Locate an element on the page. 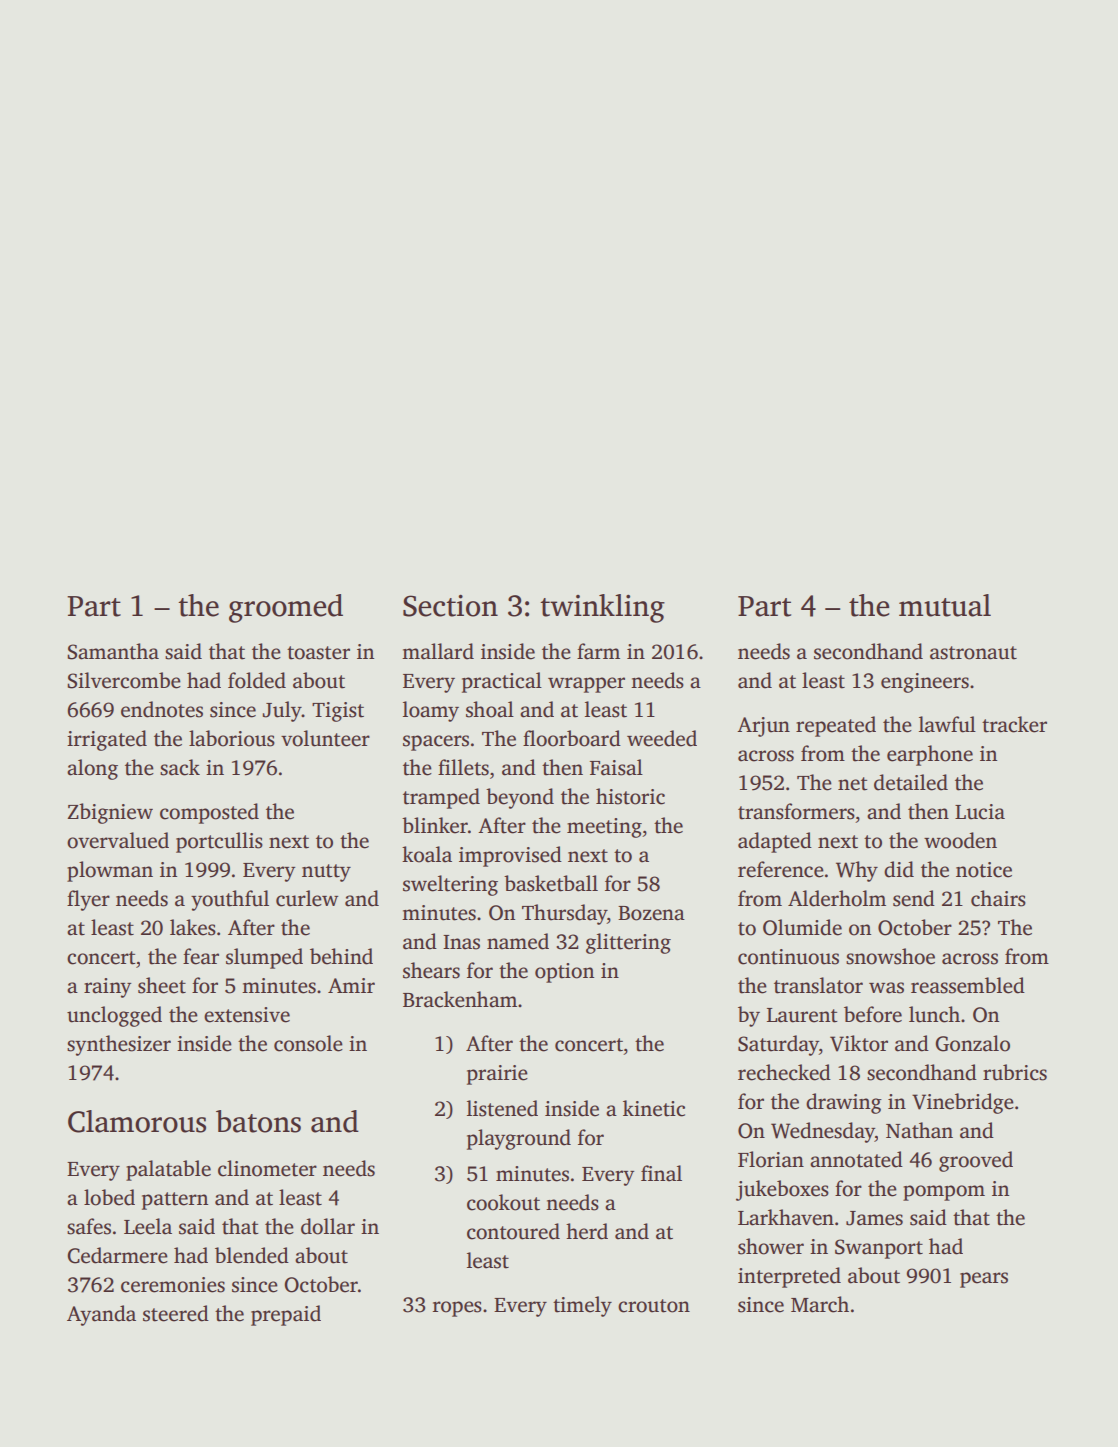 Image resolution: width=1118 pixels, height=1447 pixels. timely is located at coordinates (582, 1306).
